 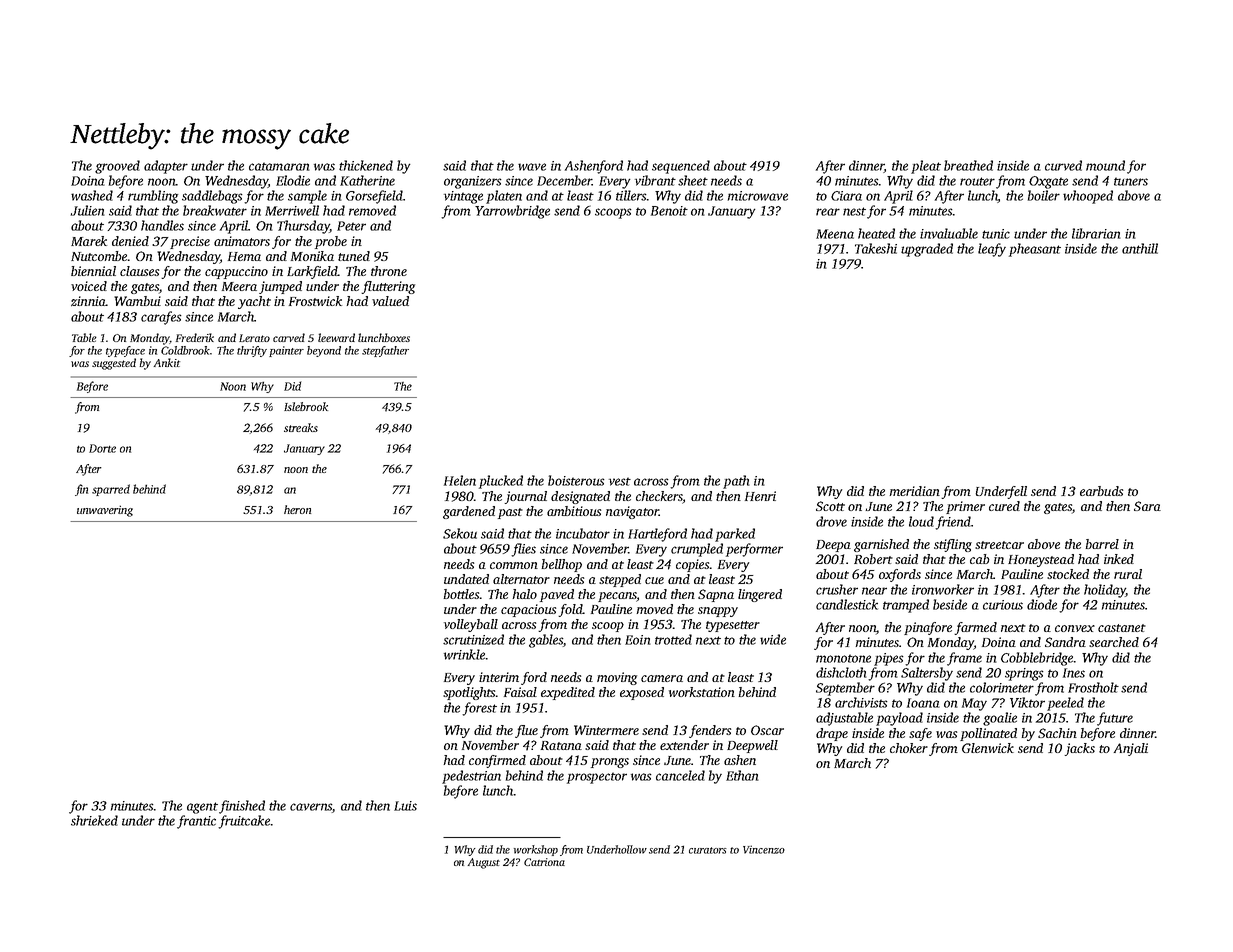 What do you see at coordinates (632, 512) in the page?
I see `navigator` at bounding box center [632, 512].
